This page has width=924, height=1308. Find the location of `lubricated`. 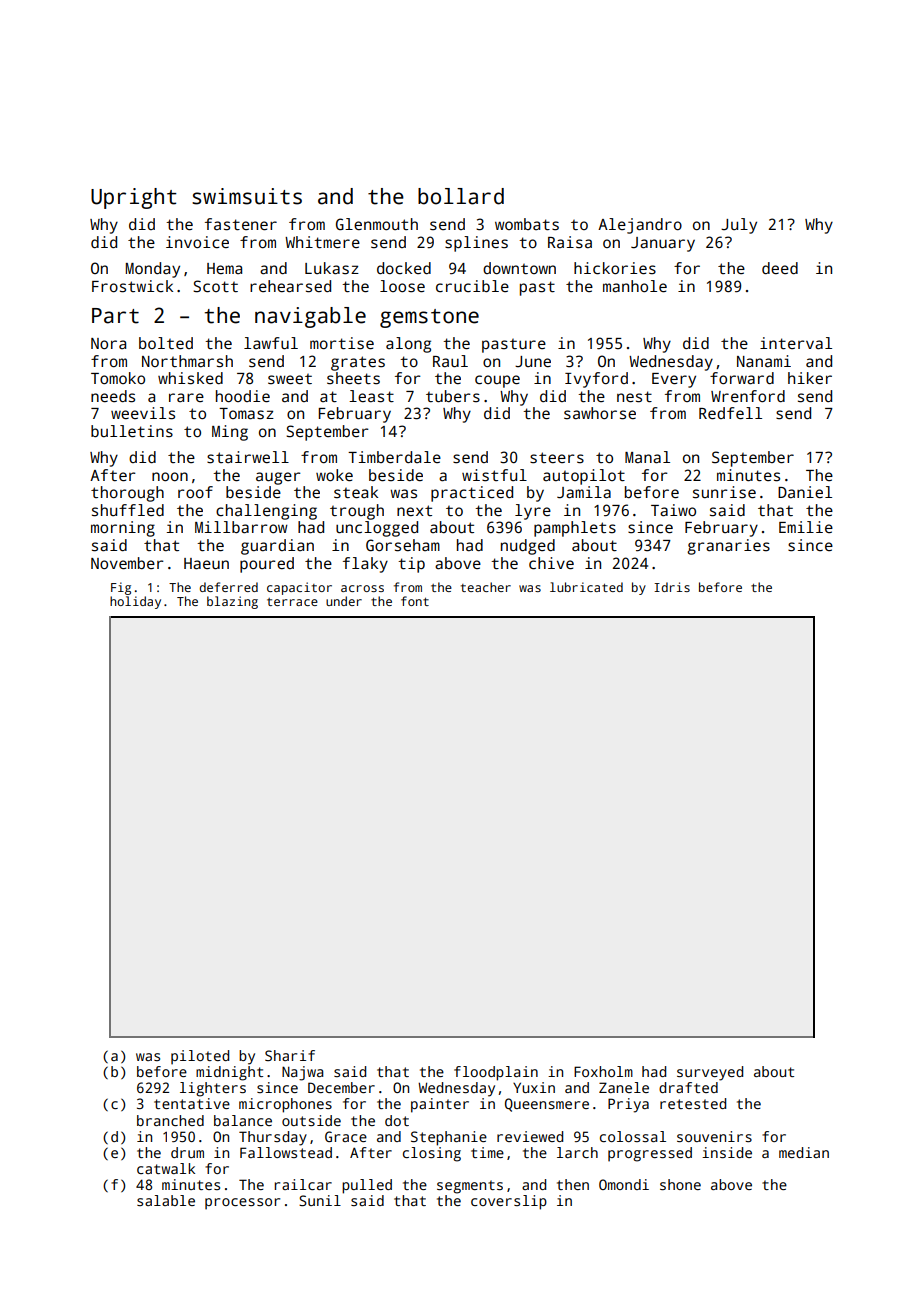

lubricated is located at coordinates (586, 587).
